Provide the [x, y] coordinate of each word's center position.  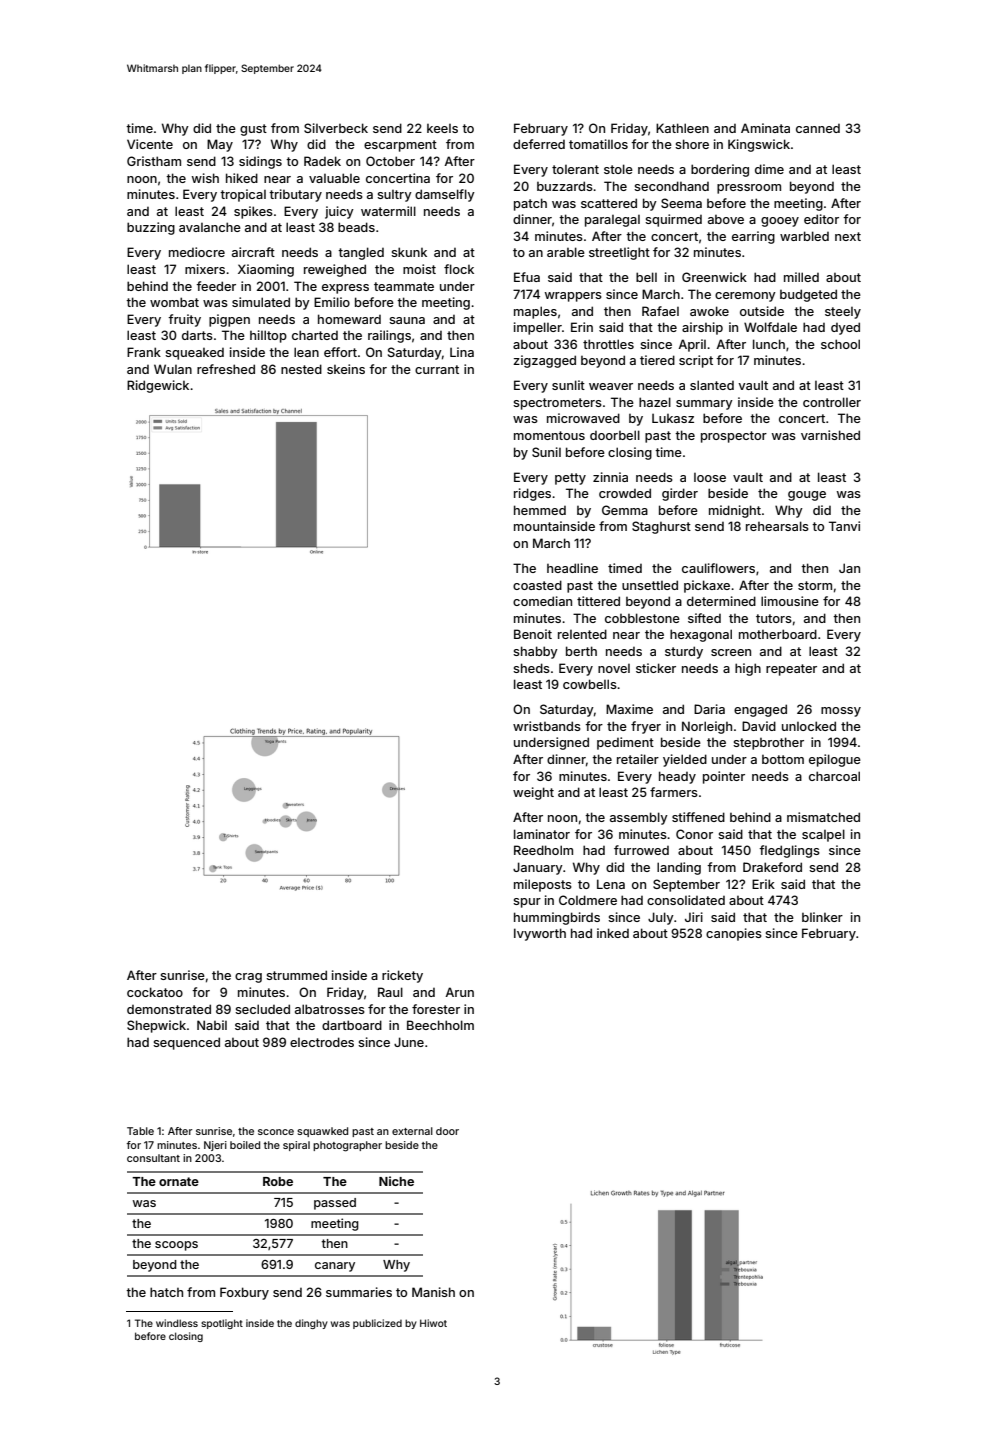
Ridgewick [158, 386]
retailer [638, 759]
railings [389, 336]
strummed [296, 975]
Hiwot [433, 1323]
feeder [216, 286]
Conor [694, 834]
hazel [655, 402]
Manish [433, 1292]
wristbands [547, 726]
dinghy [311, 1324]
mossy [841, 712]
